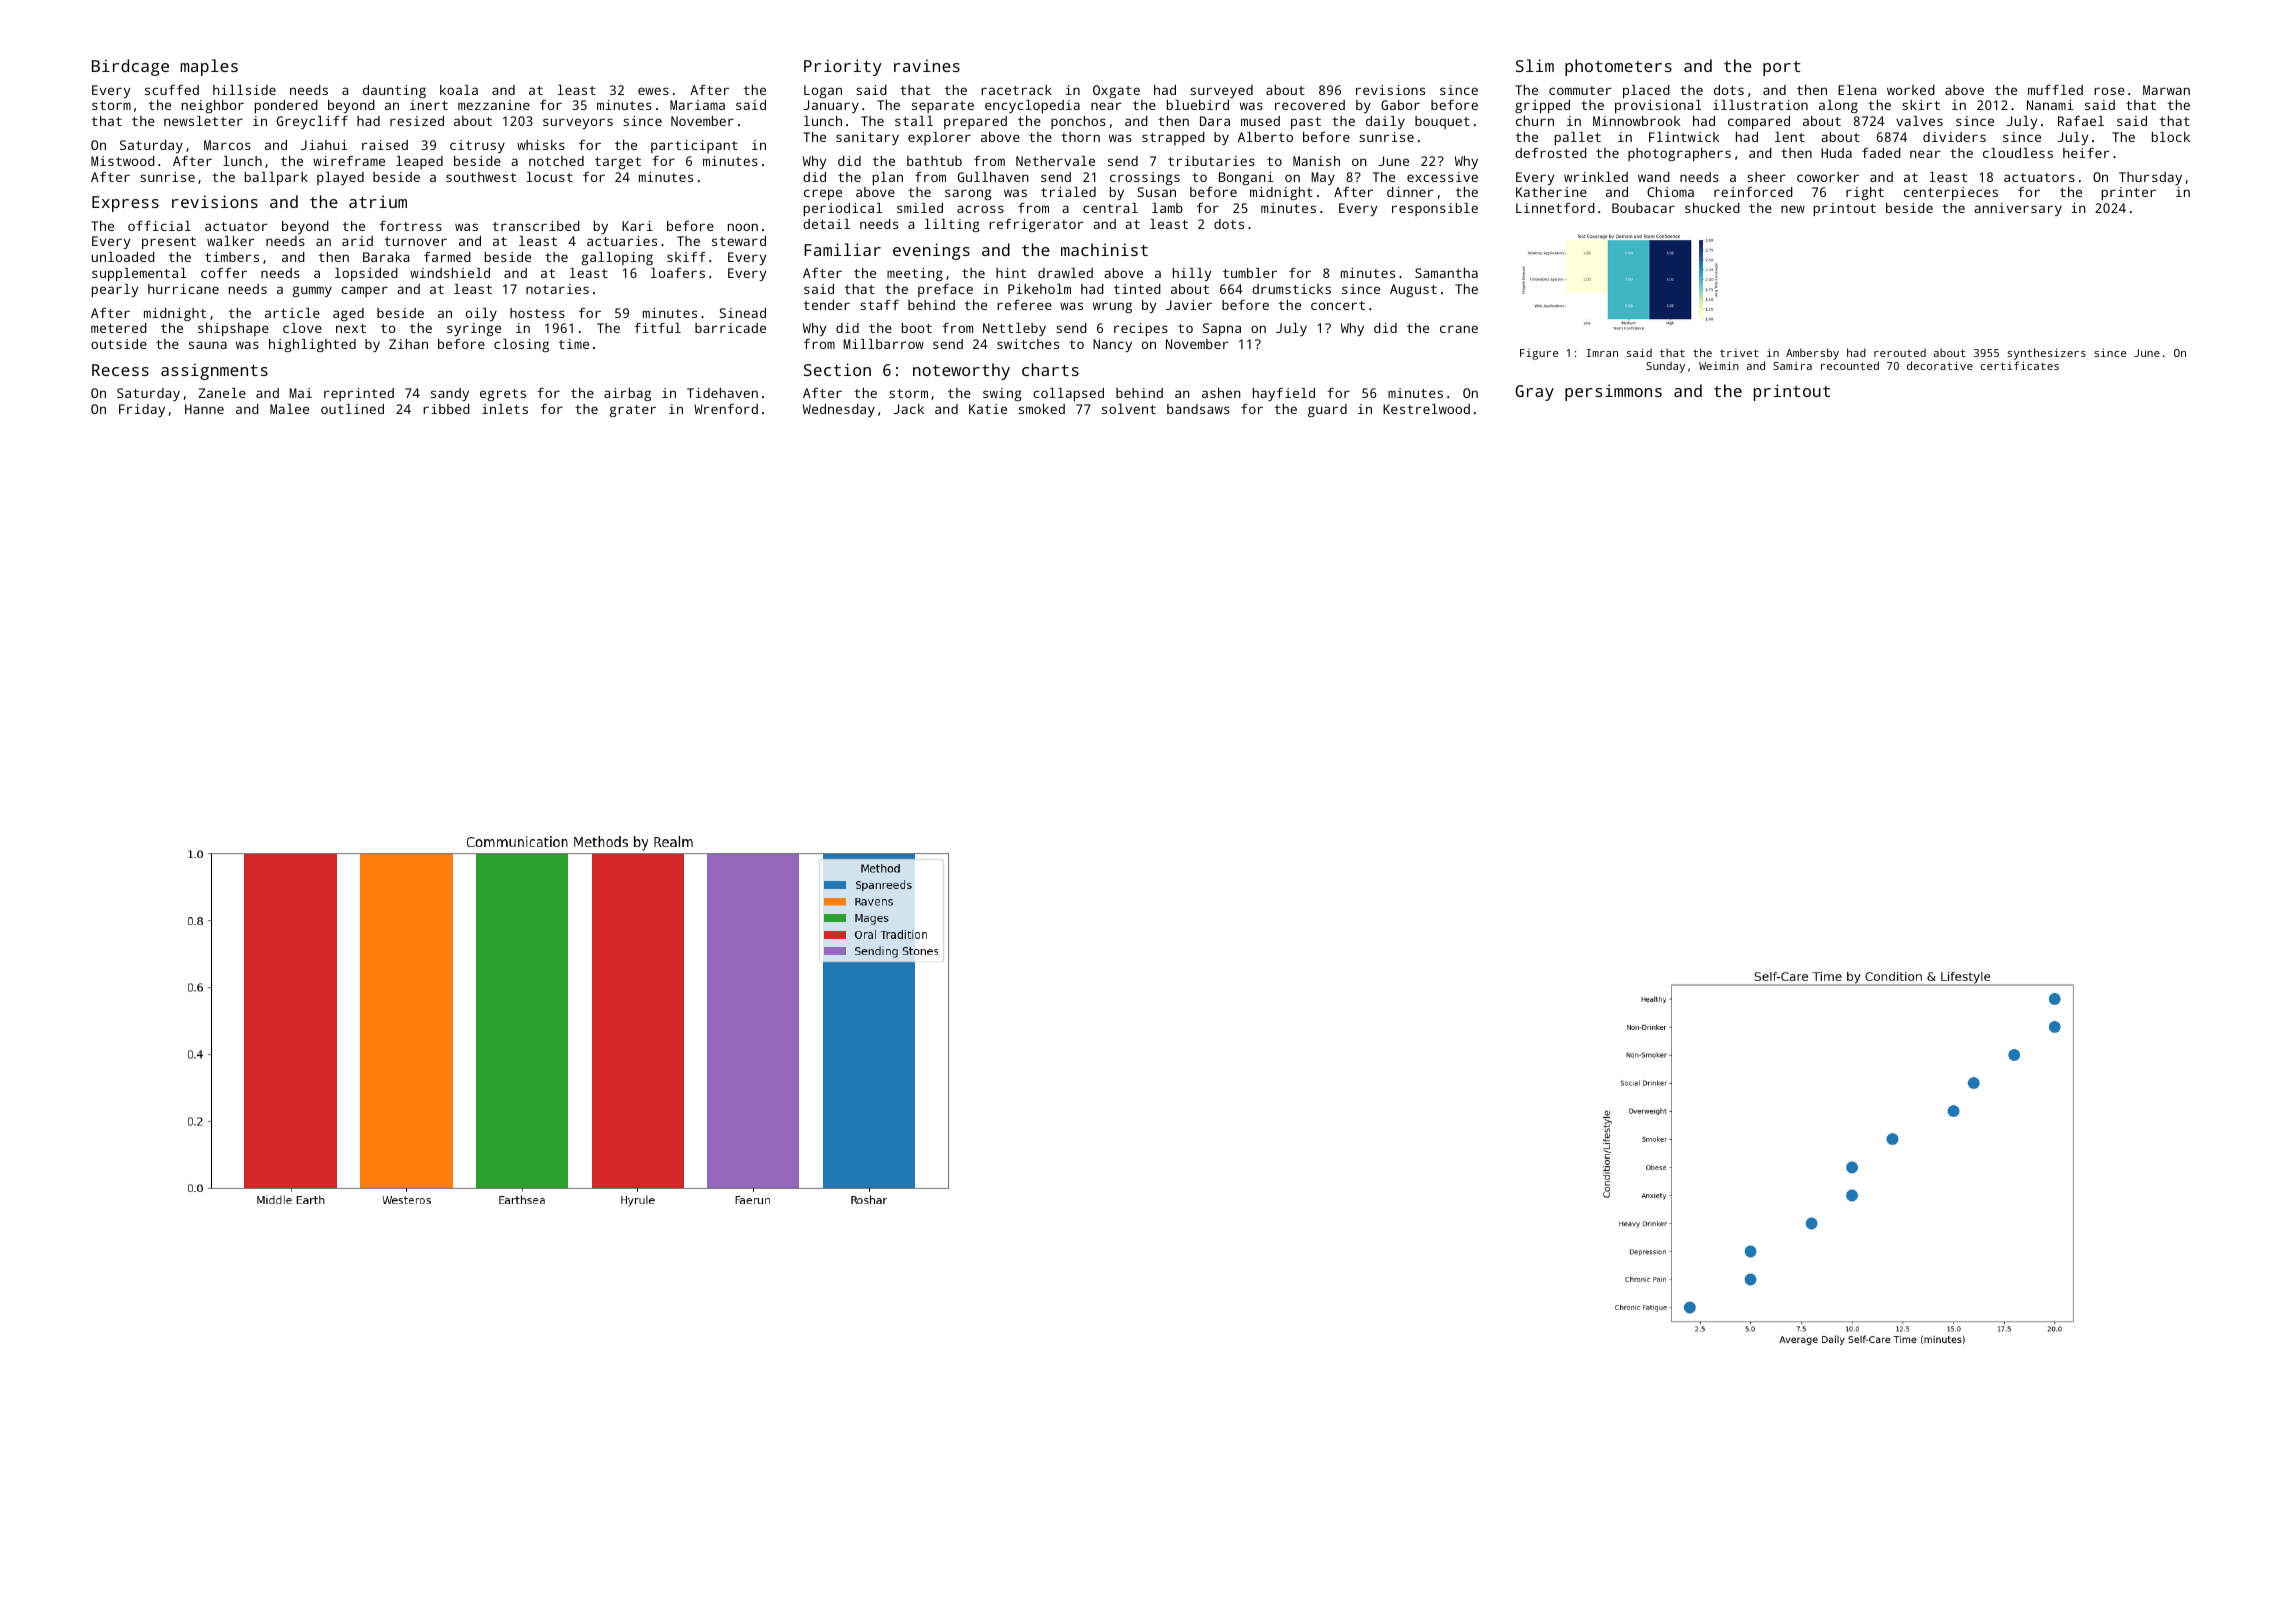 The width and height of the page is (2282, 1614). I want to click on scuffed, so click(172, 90).
